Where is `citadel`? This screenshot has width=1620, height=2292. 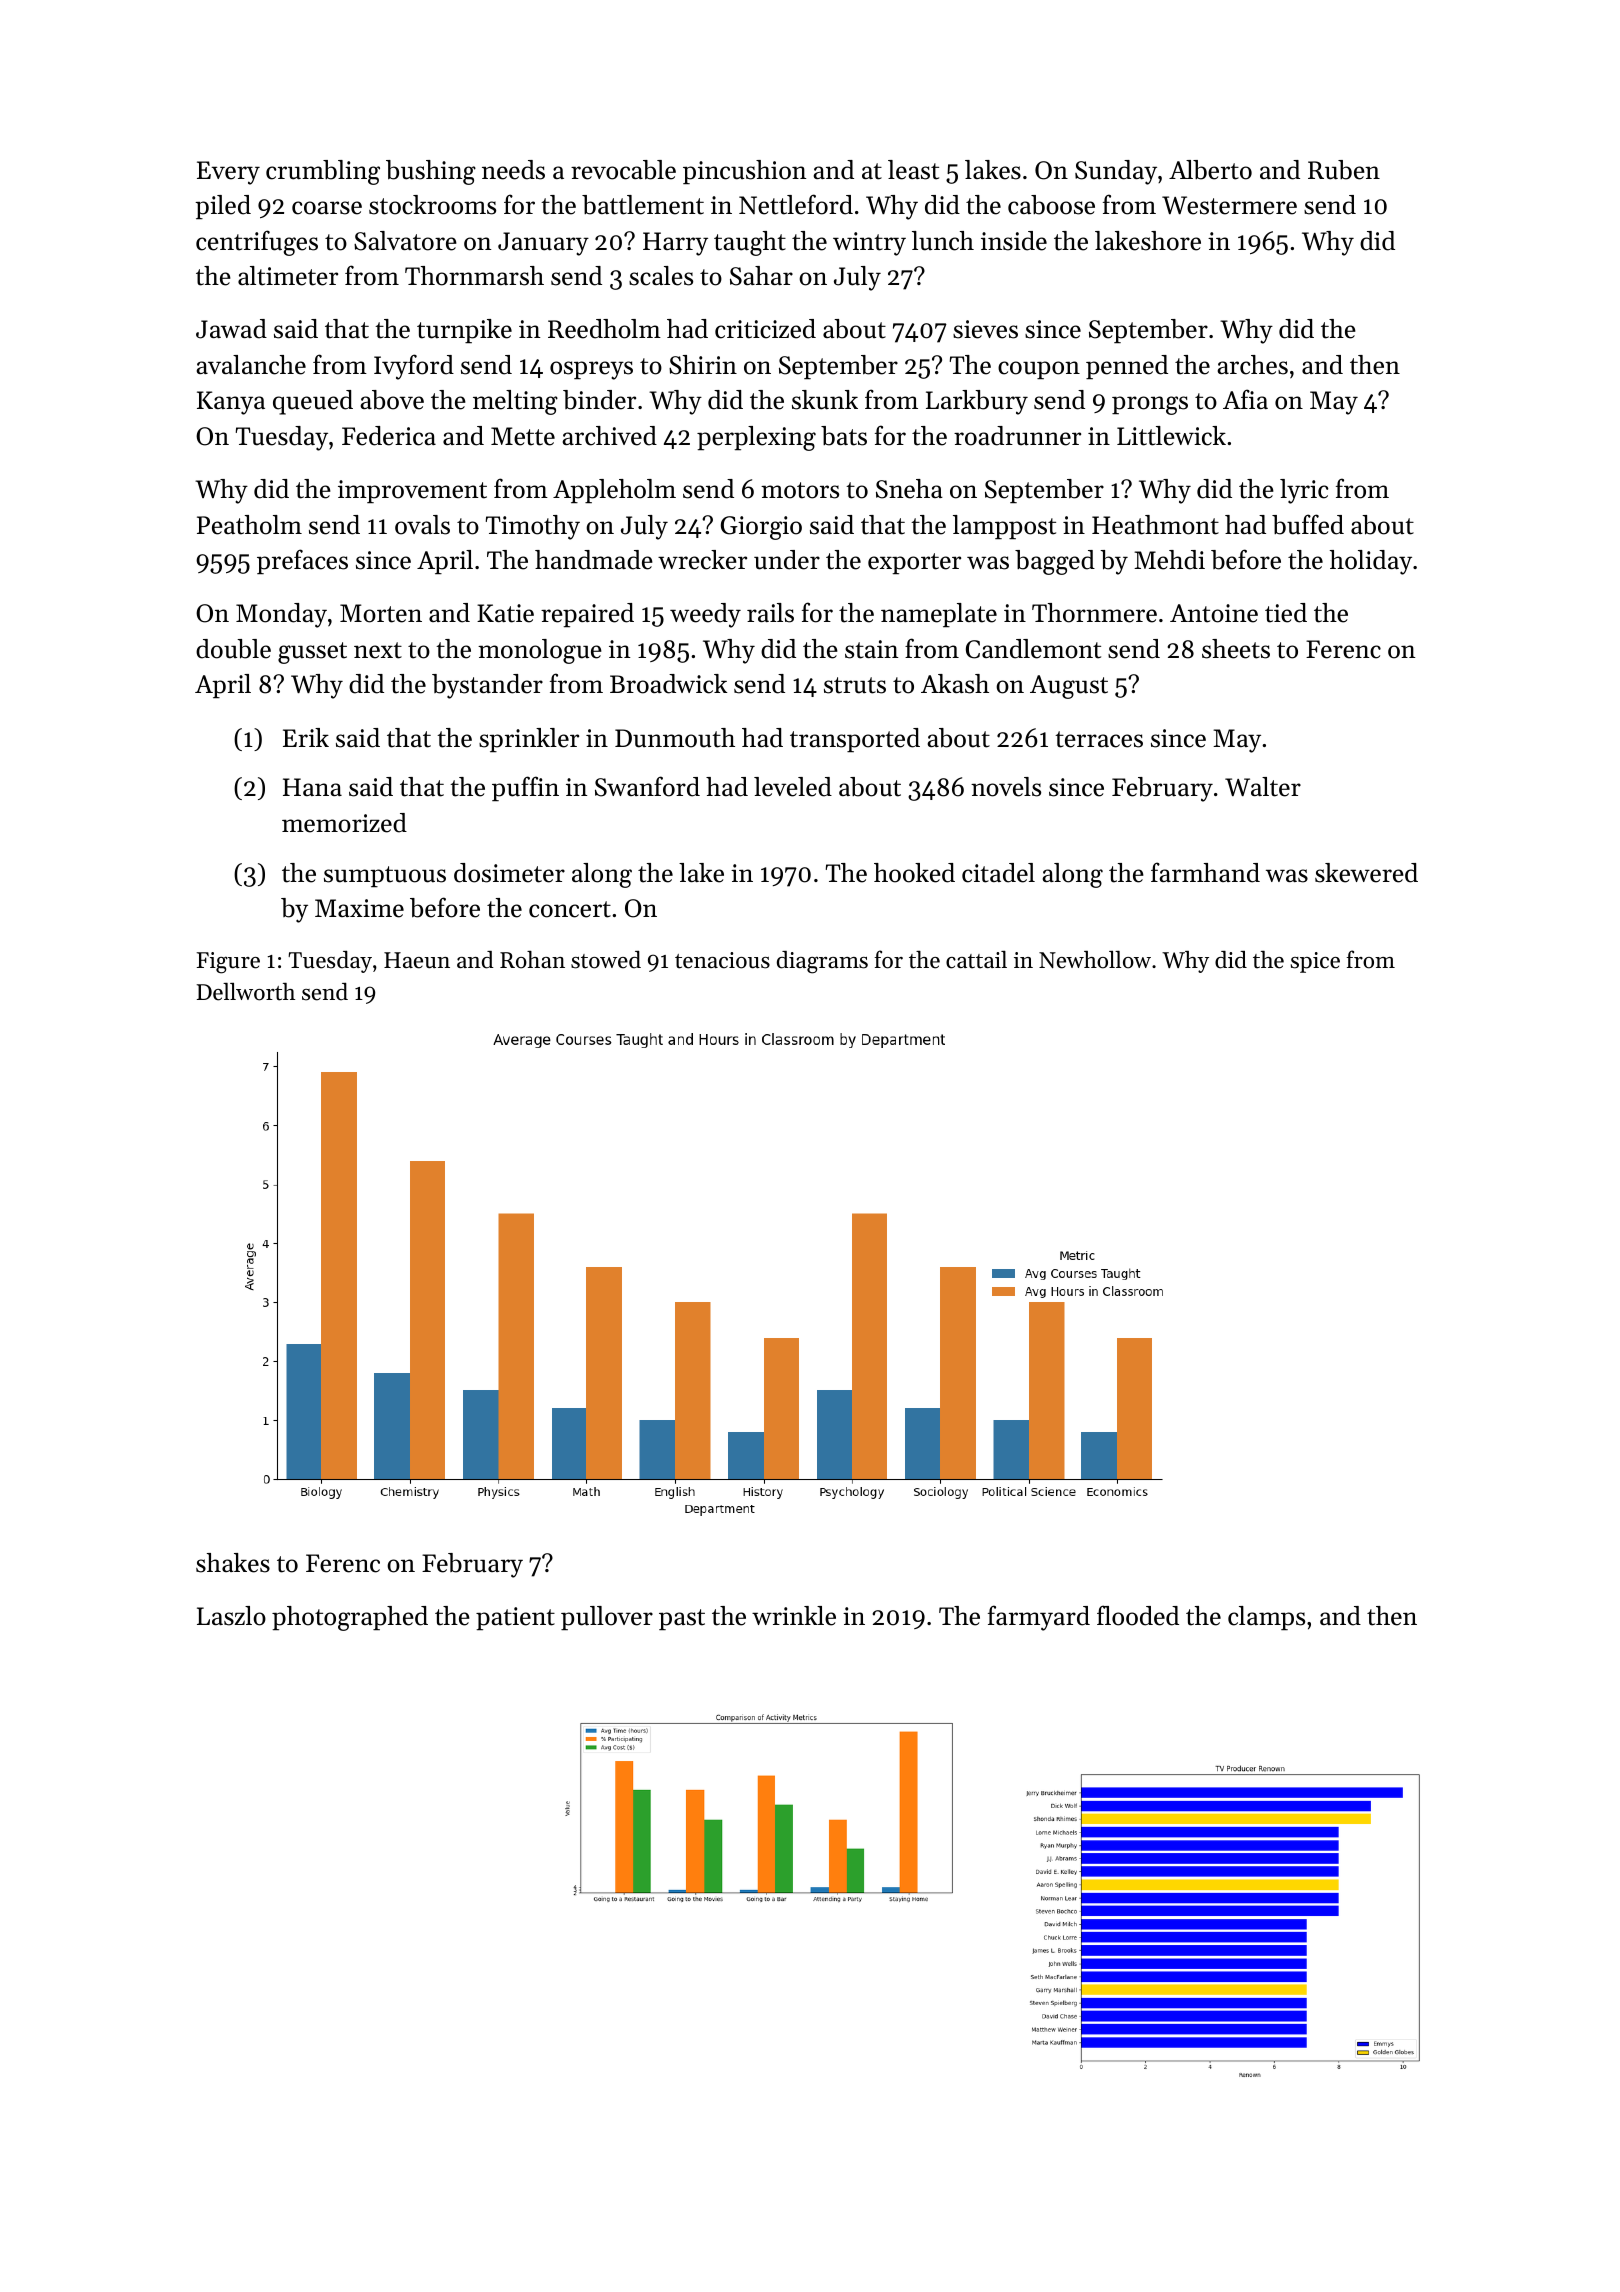 citadel is located at coordinates (998, 873).
